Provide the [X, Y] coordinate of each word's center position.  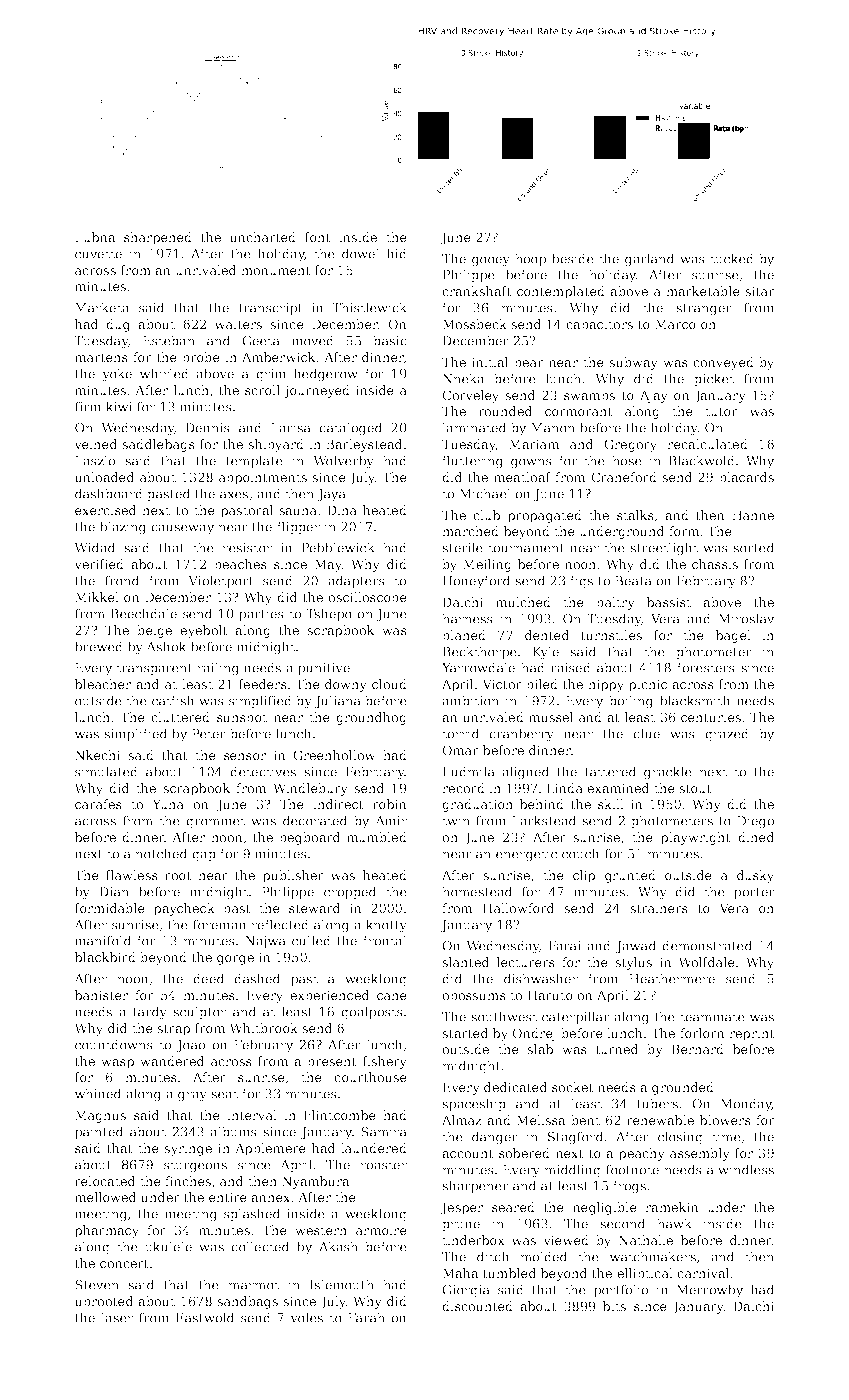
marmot [253, 1285]
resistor [247, 548]
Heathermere [672, 978]
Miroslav [746, 618]
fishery [385, 1062]
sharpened [158, 238]
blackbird [105, 957]
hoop [530, 259]
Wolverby [343, 462]
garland [650, 260]
